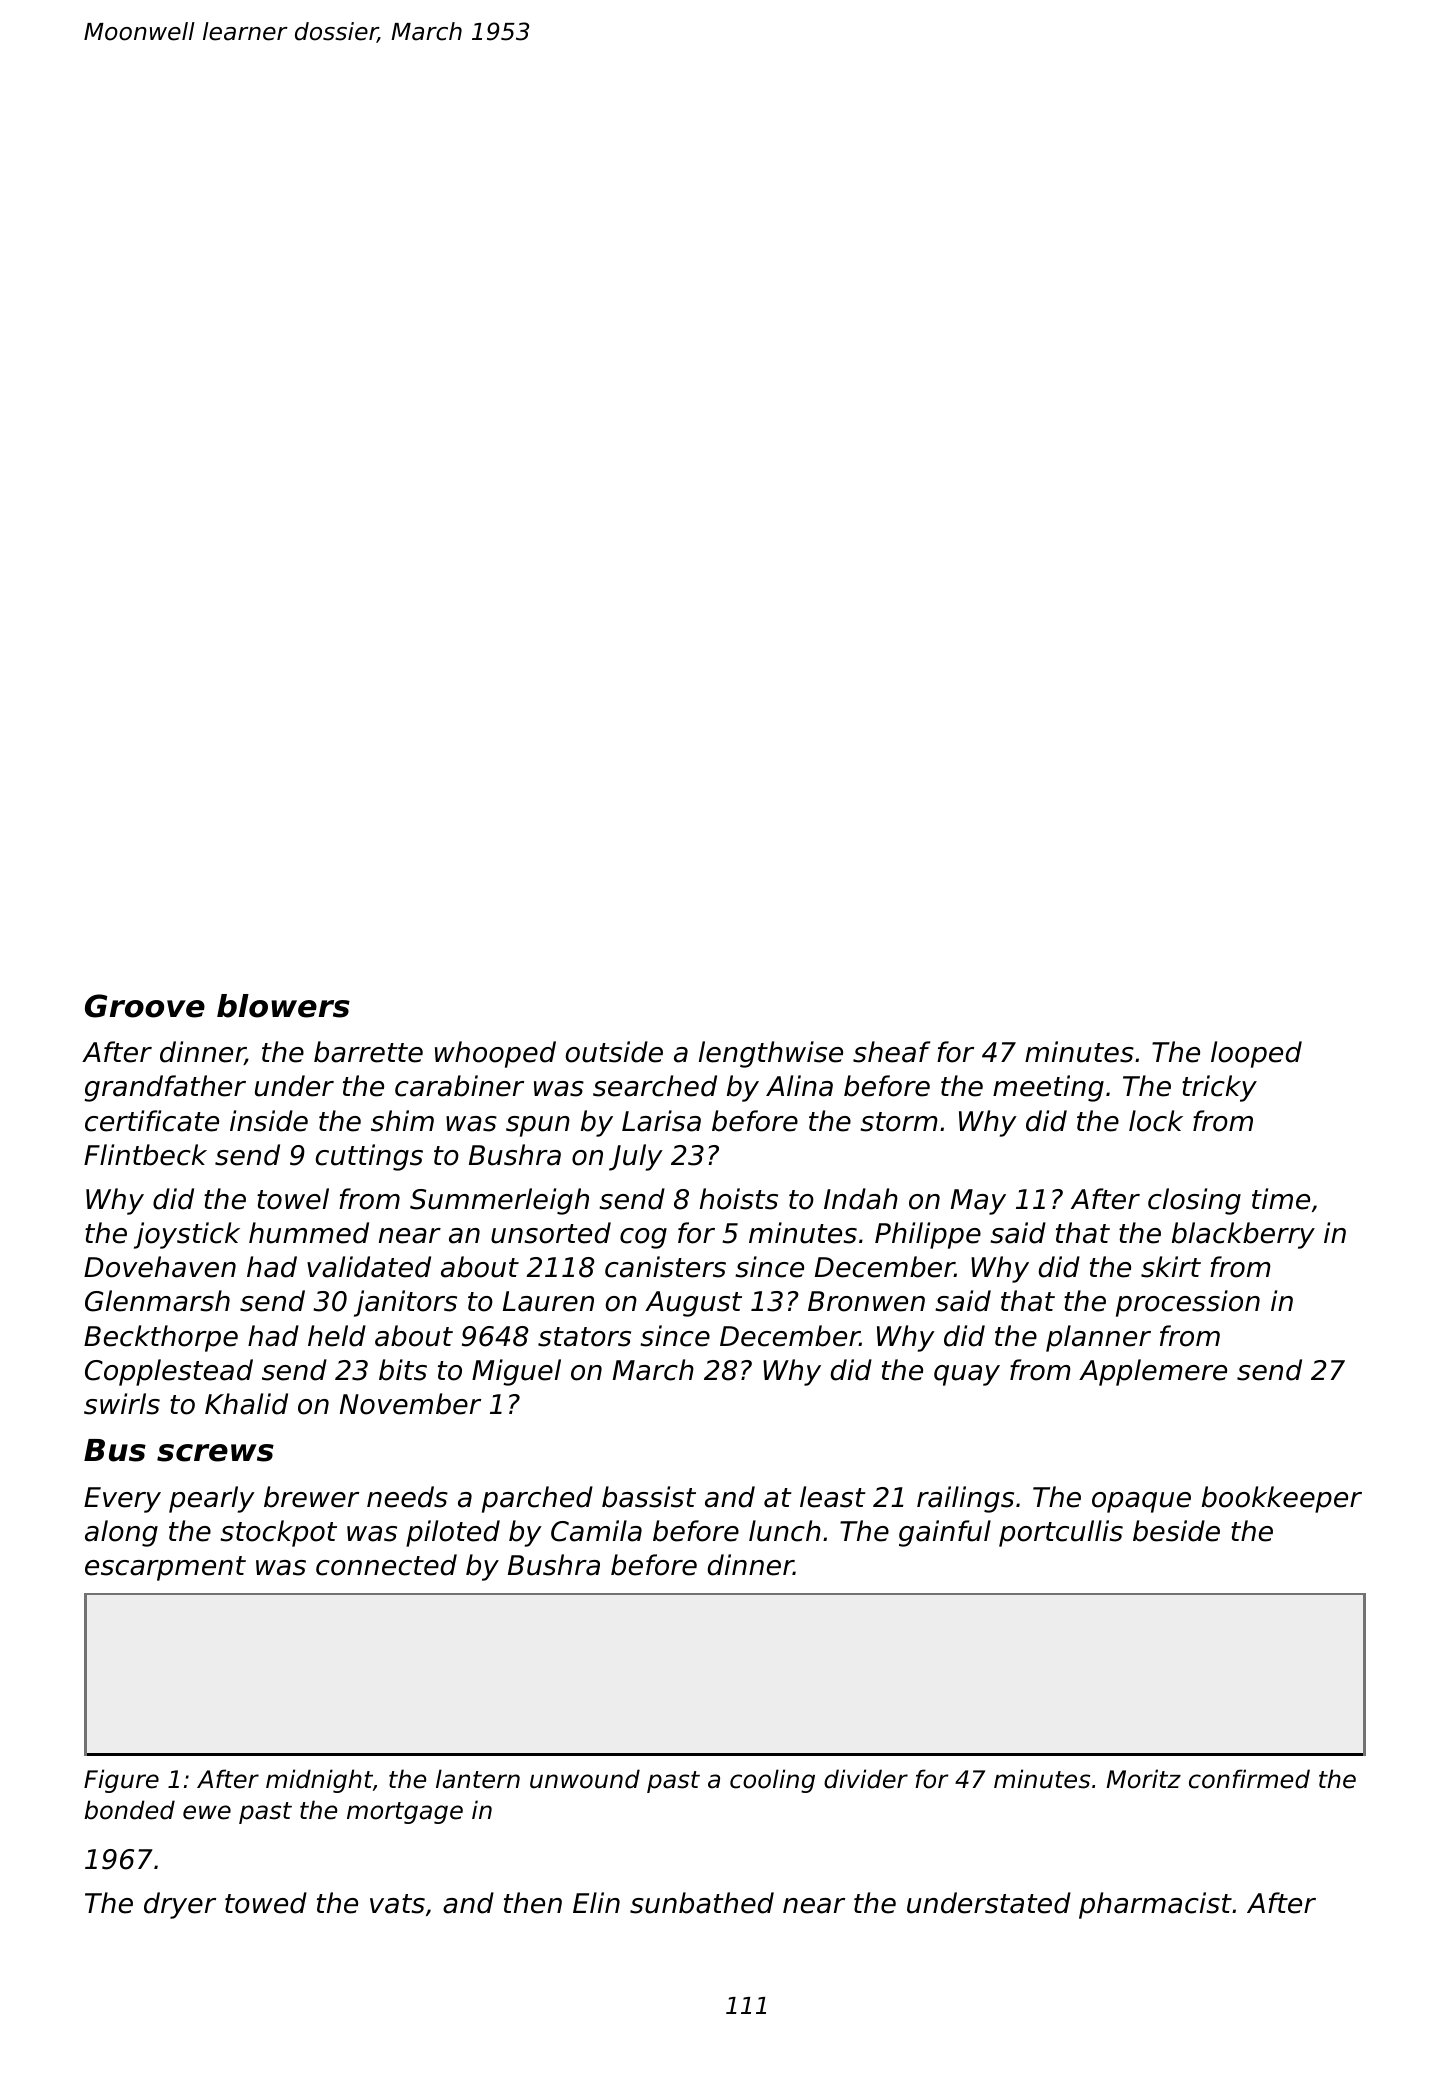 The image size is (1450, 2100). Describe the element at coordinates (121, 1781) in the screenshot. I see `Figure` at that location.
